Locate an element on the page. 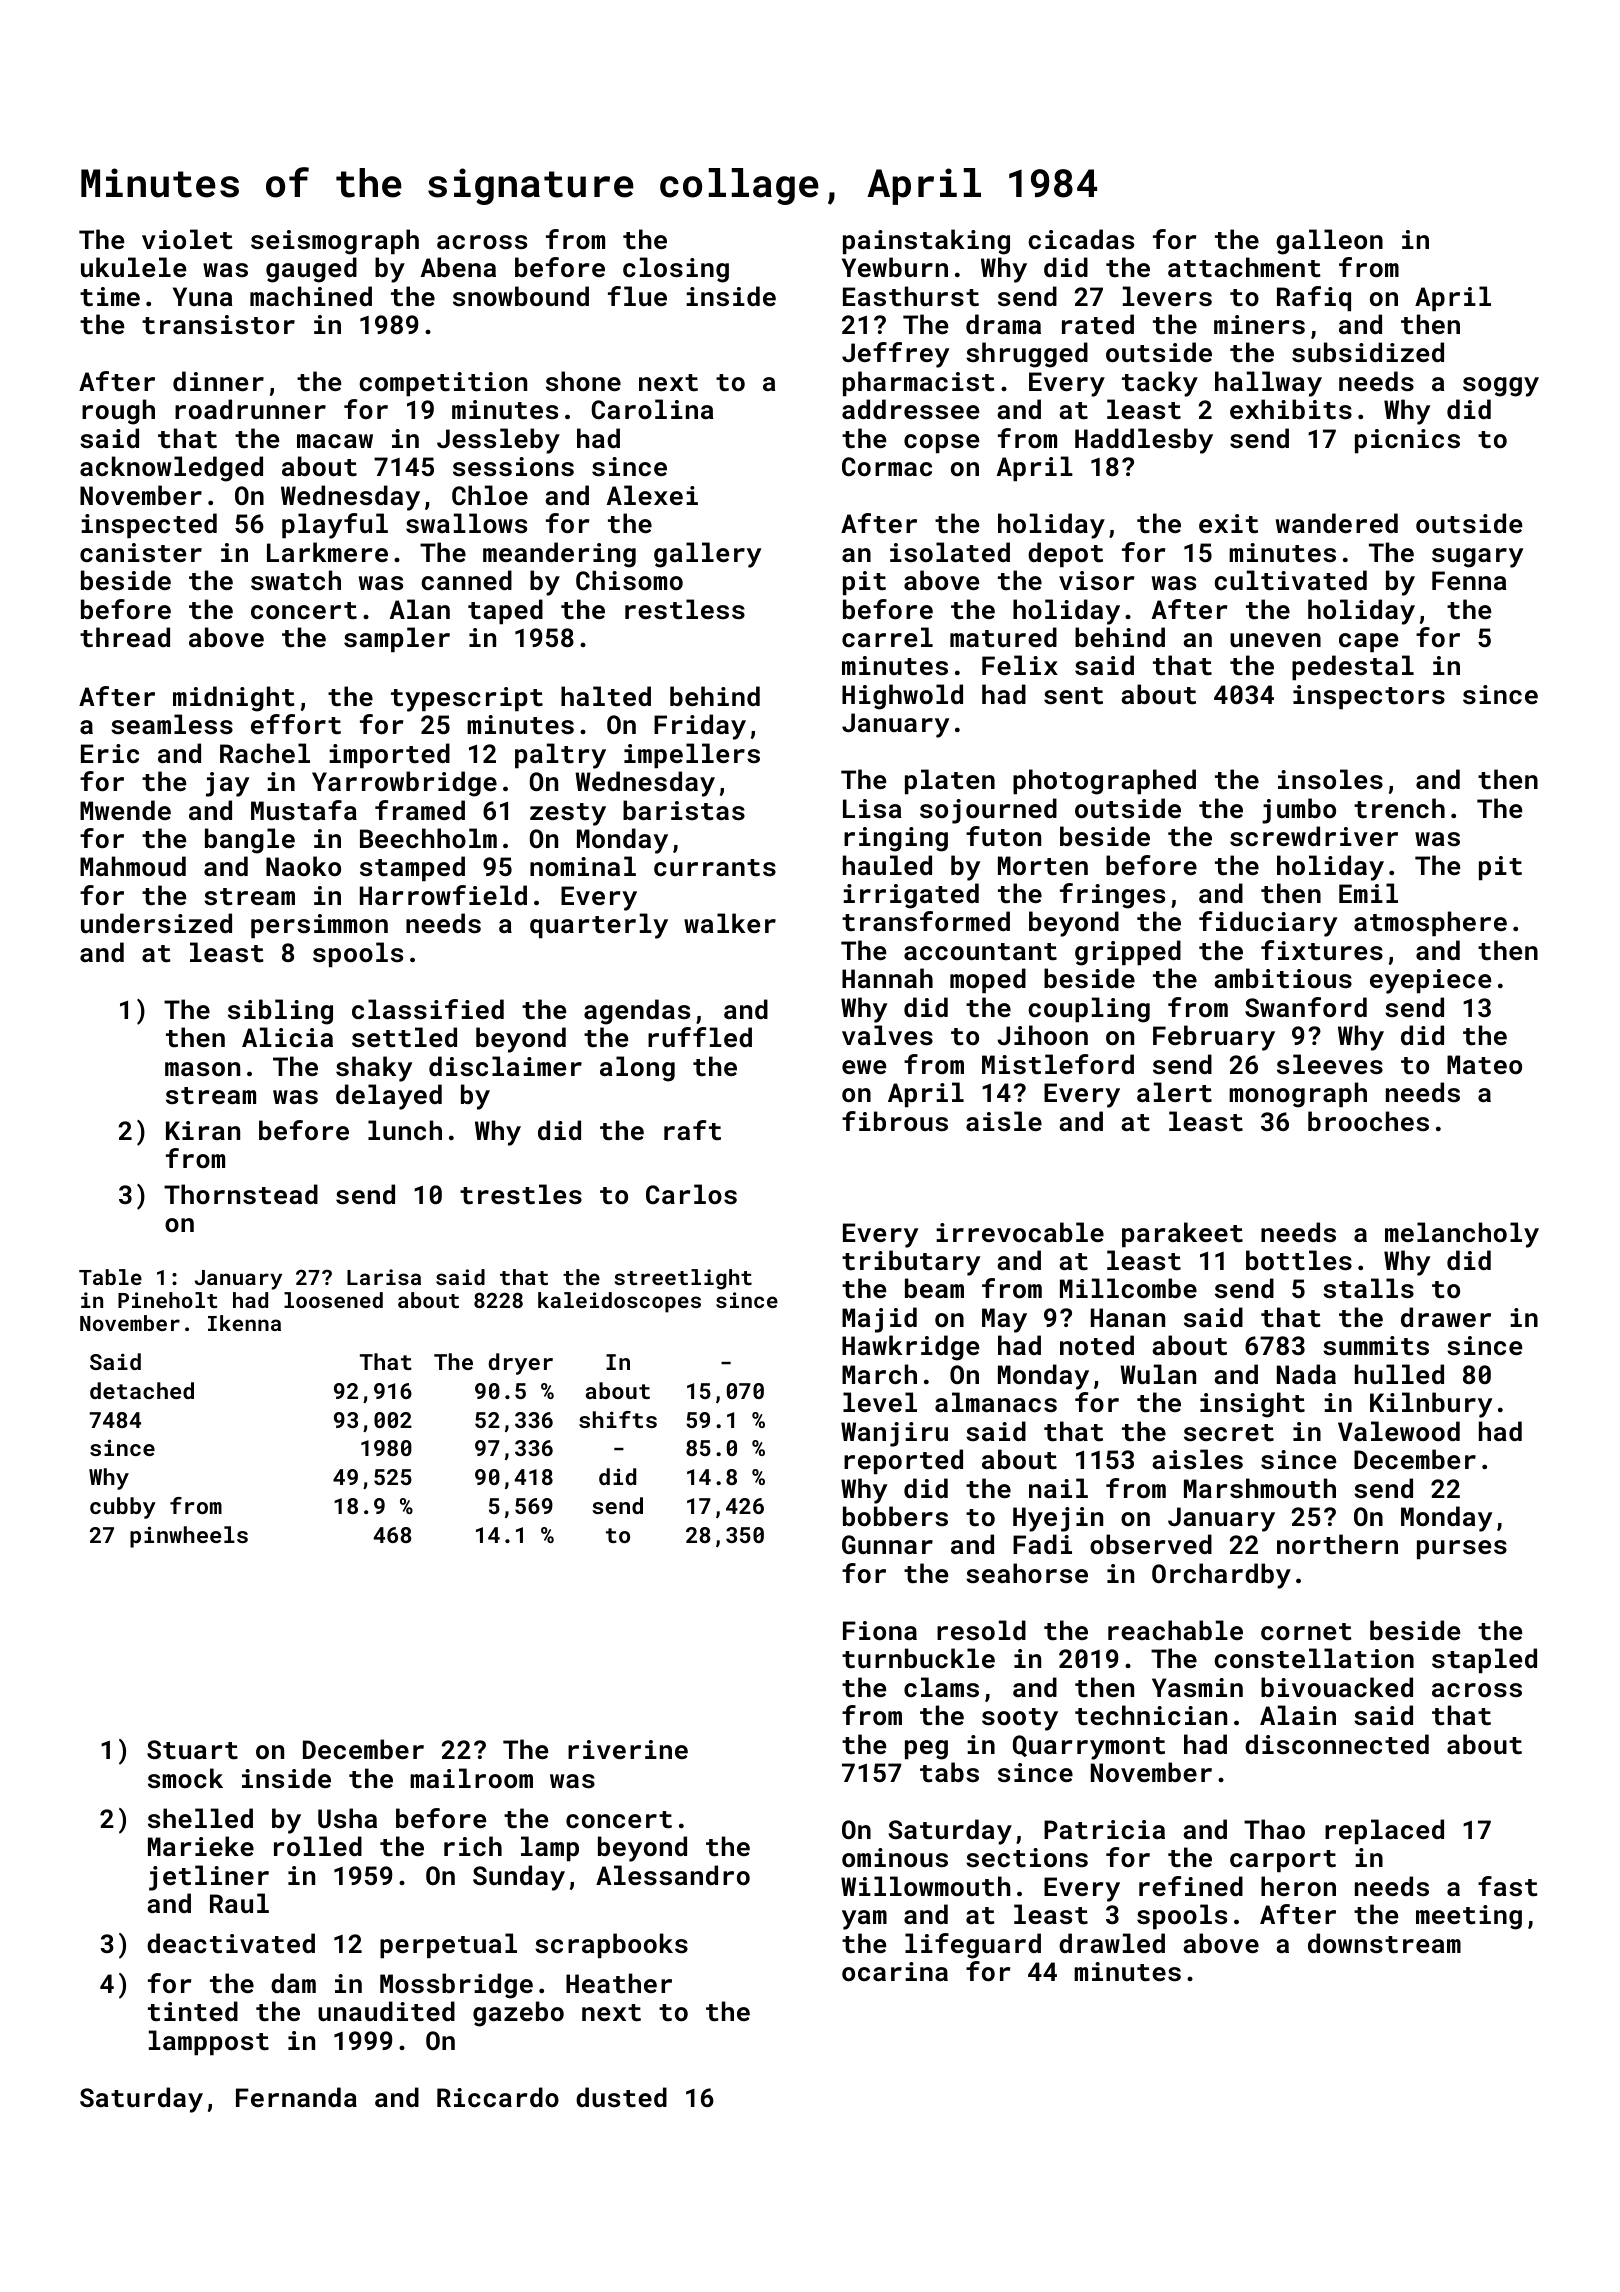 The width and height of the document is (1620, 2292). flue is located at coordinates (637, 296).
